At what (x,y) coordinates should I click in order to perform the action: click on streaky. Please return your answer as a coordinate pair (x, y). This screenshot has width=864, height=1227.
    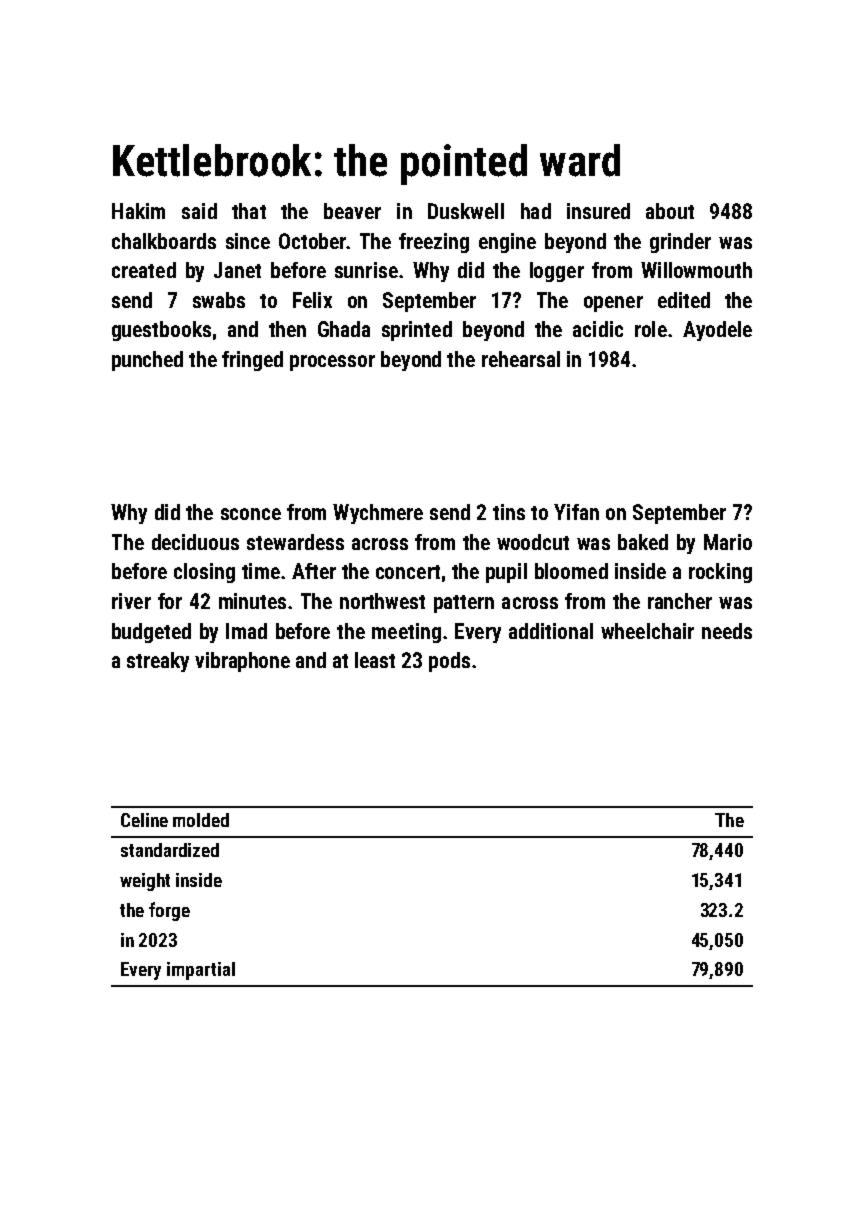
    Looking at the image, I should click on (158, 662).
